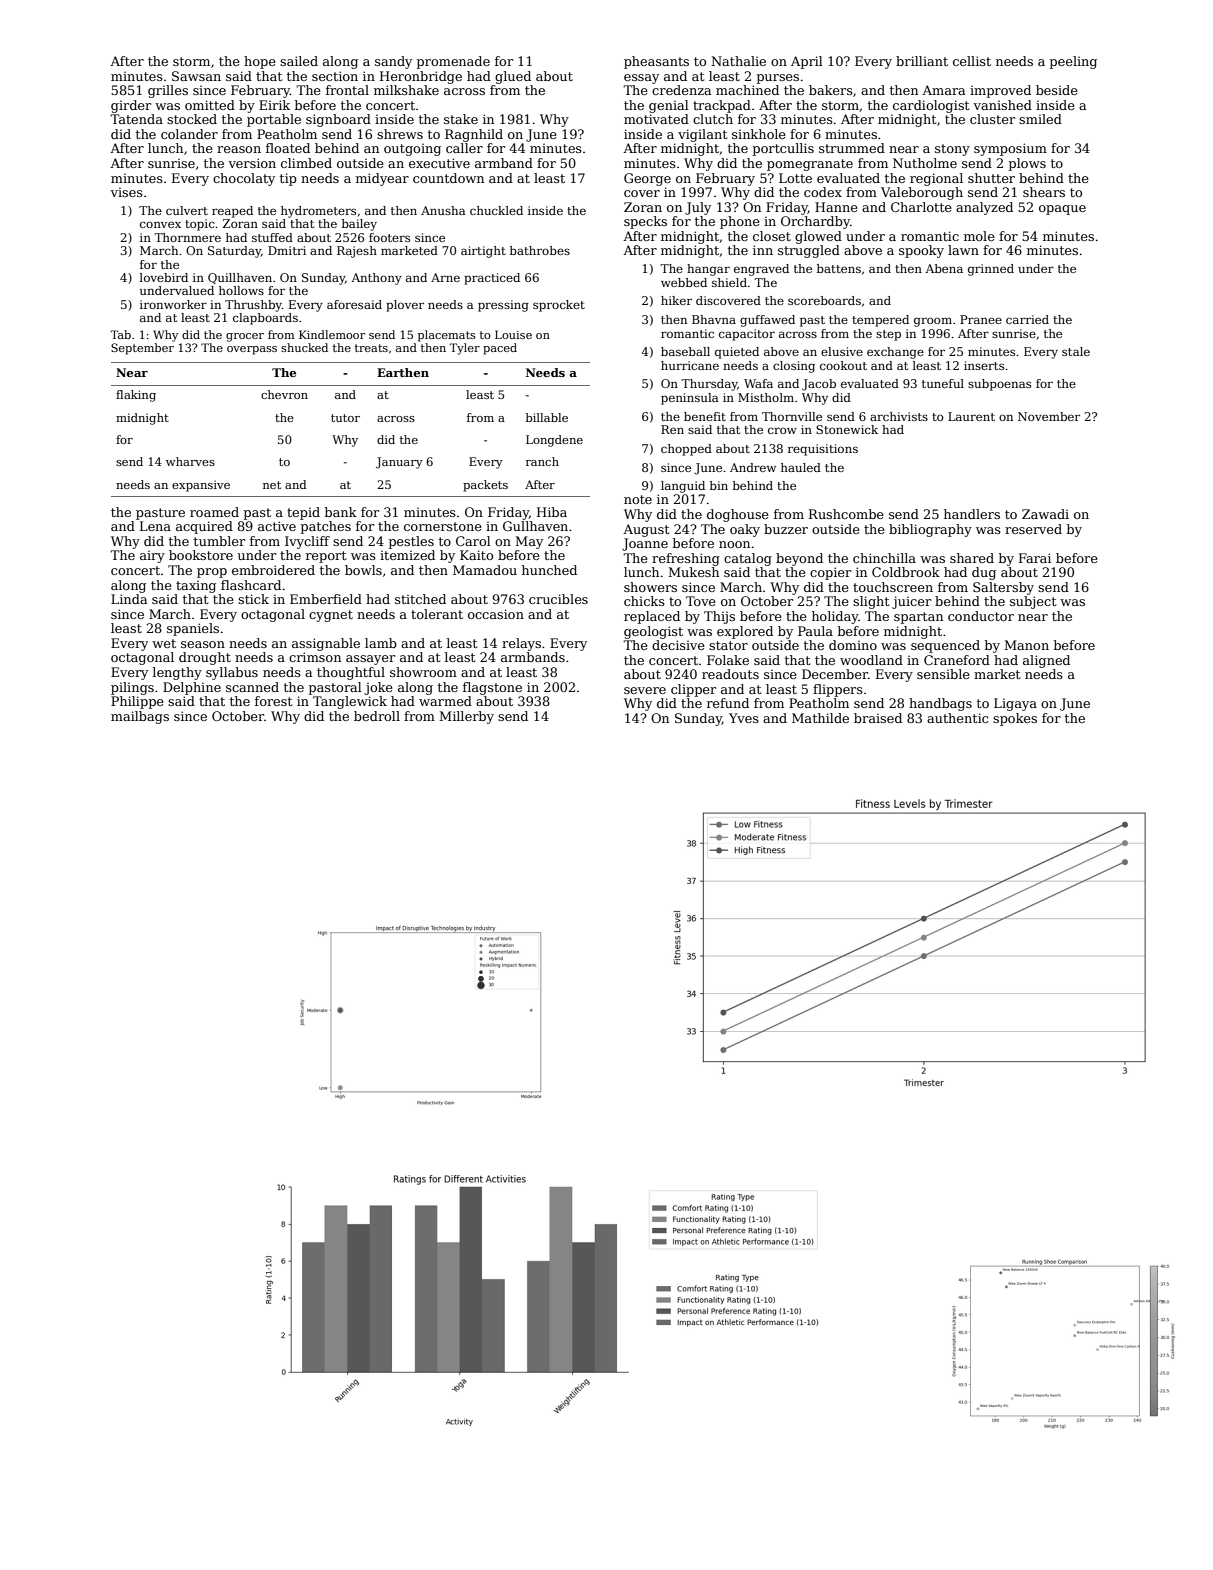 The height and width of the page is (1570, 1213). What do you see at coordinates (473, 541) in the page?
I see `Carol` at bounding box center [473, 541].
